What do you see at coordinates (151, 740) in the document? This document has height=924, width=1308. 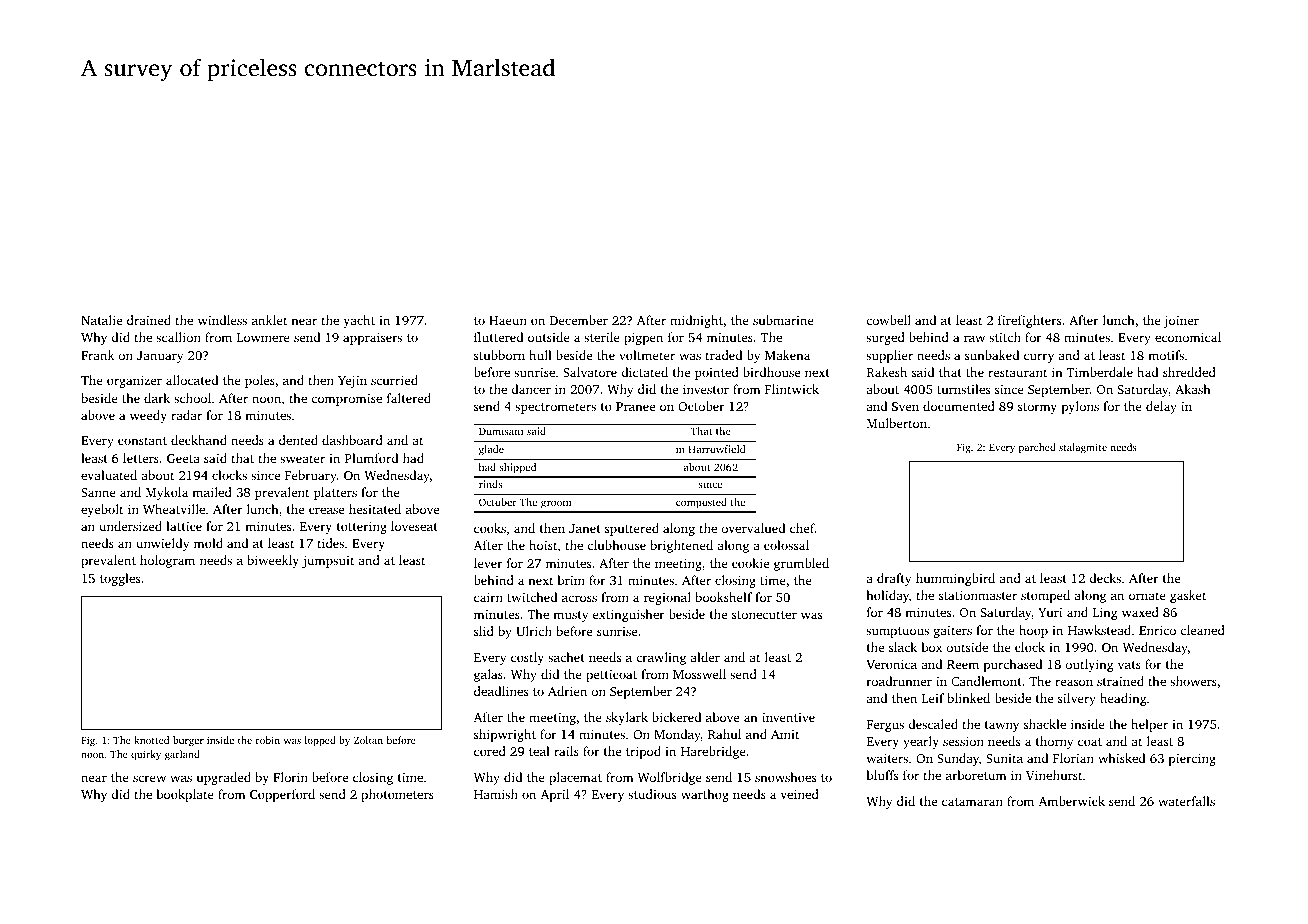 I see `knotted` at bounding box center [151, 740].
